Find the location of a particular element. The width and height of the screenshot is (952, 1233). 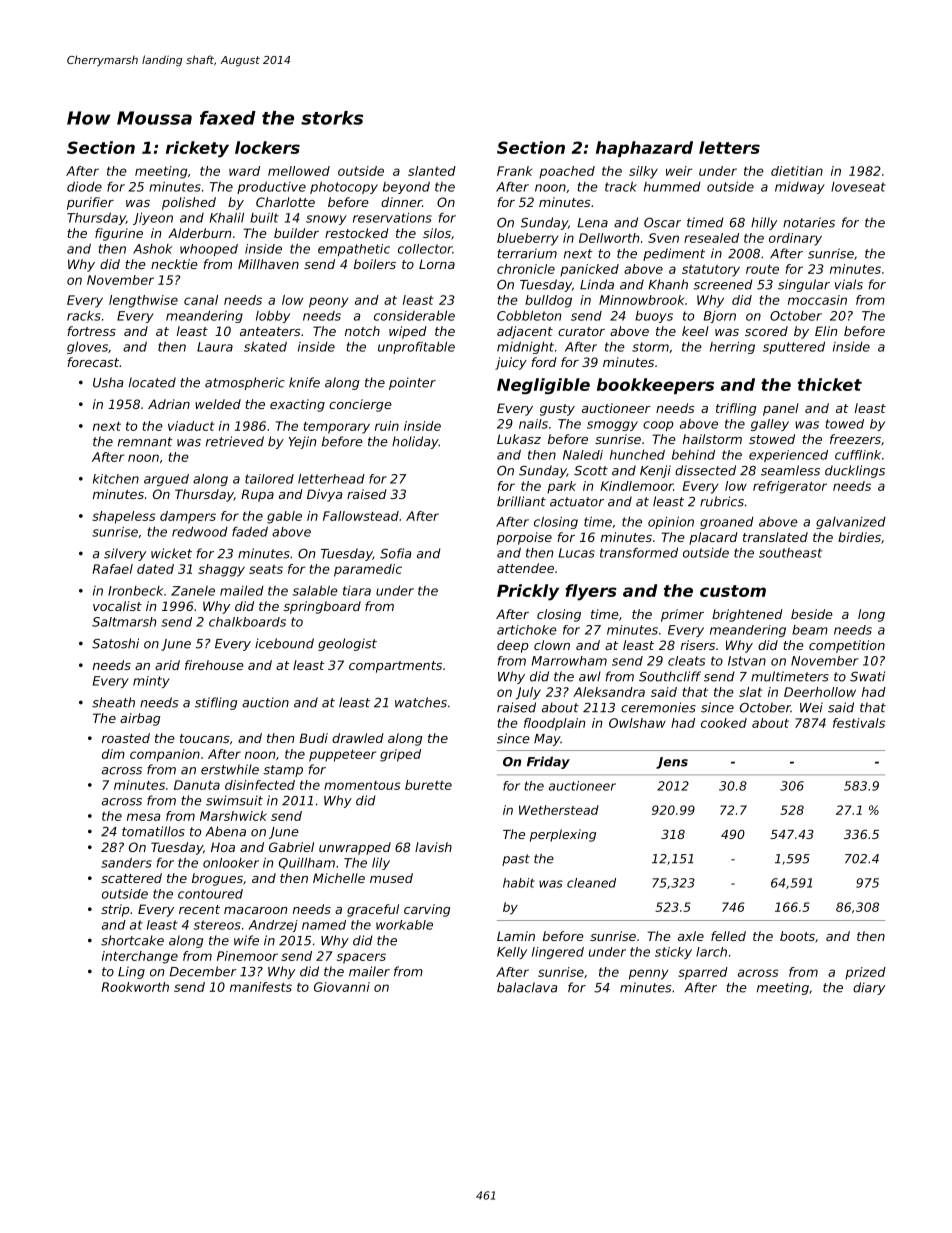

competition is located at coordinates (847, 646).
